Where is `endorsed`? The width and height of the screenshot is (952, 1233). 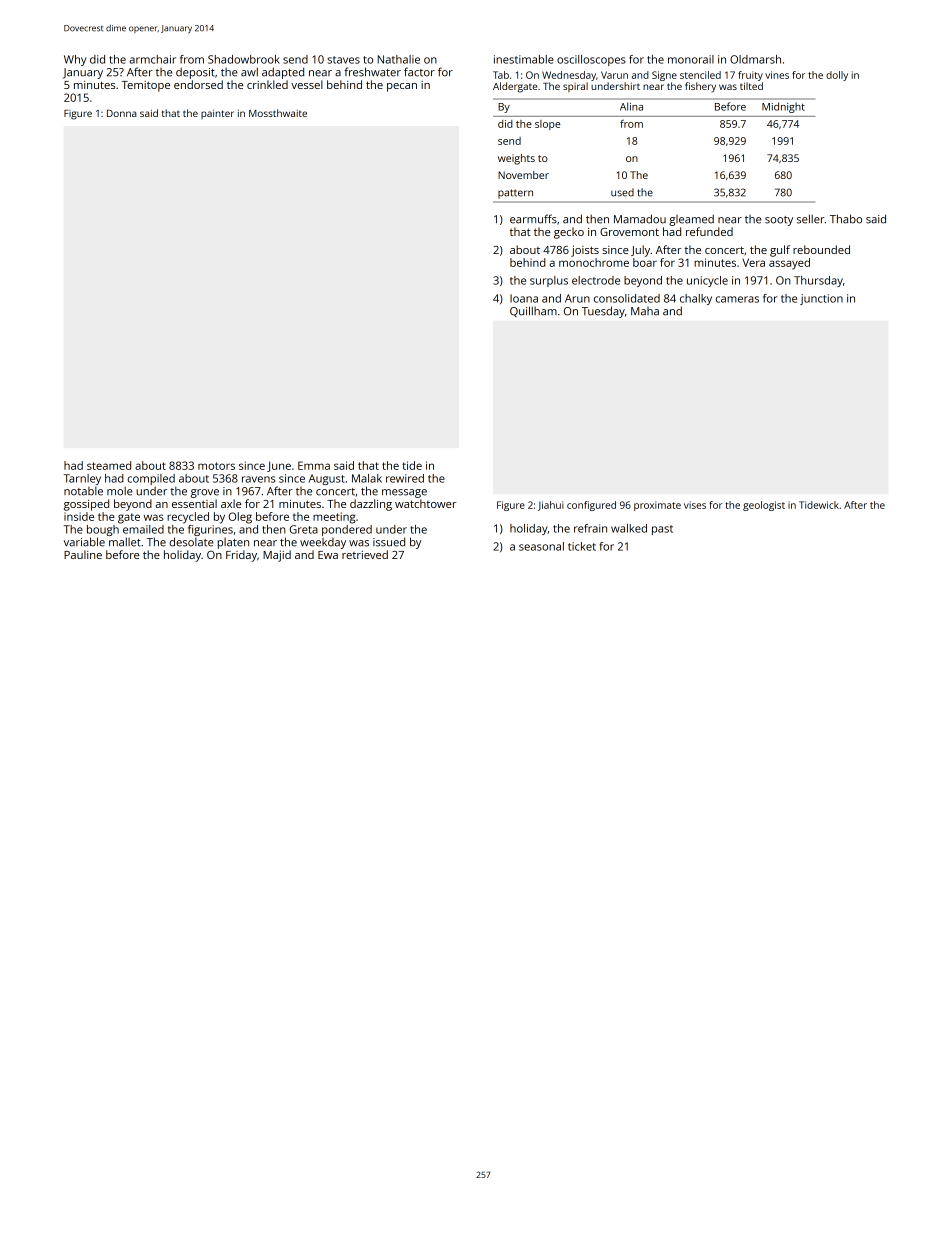
endorsed is located at coordinates (198, 84).
